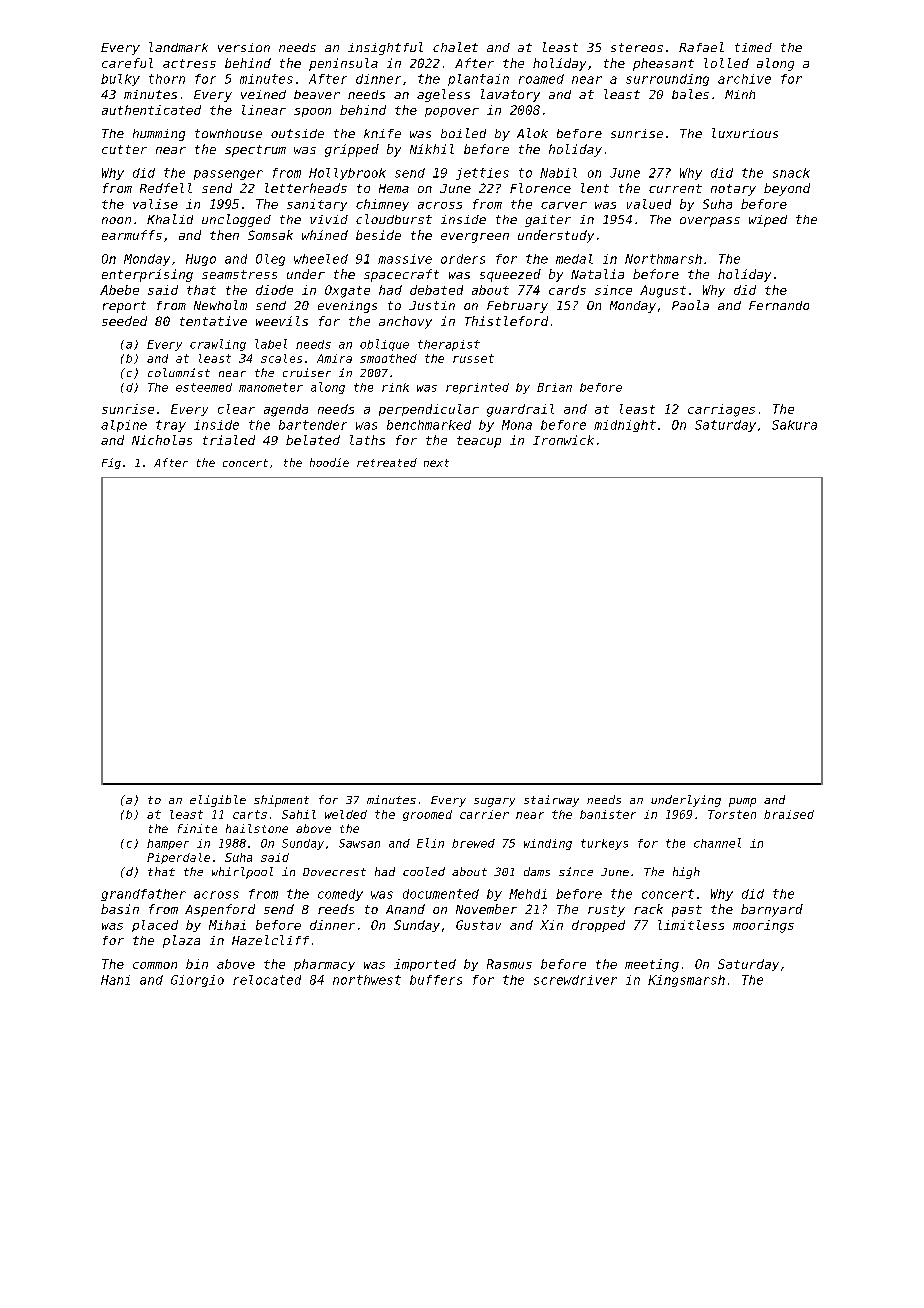 This page has width=924, height=1308. I want to click on version, so click(244, 47).
